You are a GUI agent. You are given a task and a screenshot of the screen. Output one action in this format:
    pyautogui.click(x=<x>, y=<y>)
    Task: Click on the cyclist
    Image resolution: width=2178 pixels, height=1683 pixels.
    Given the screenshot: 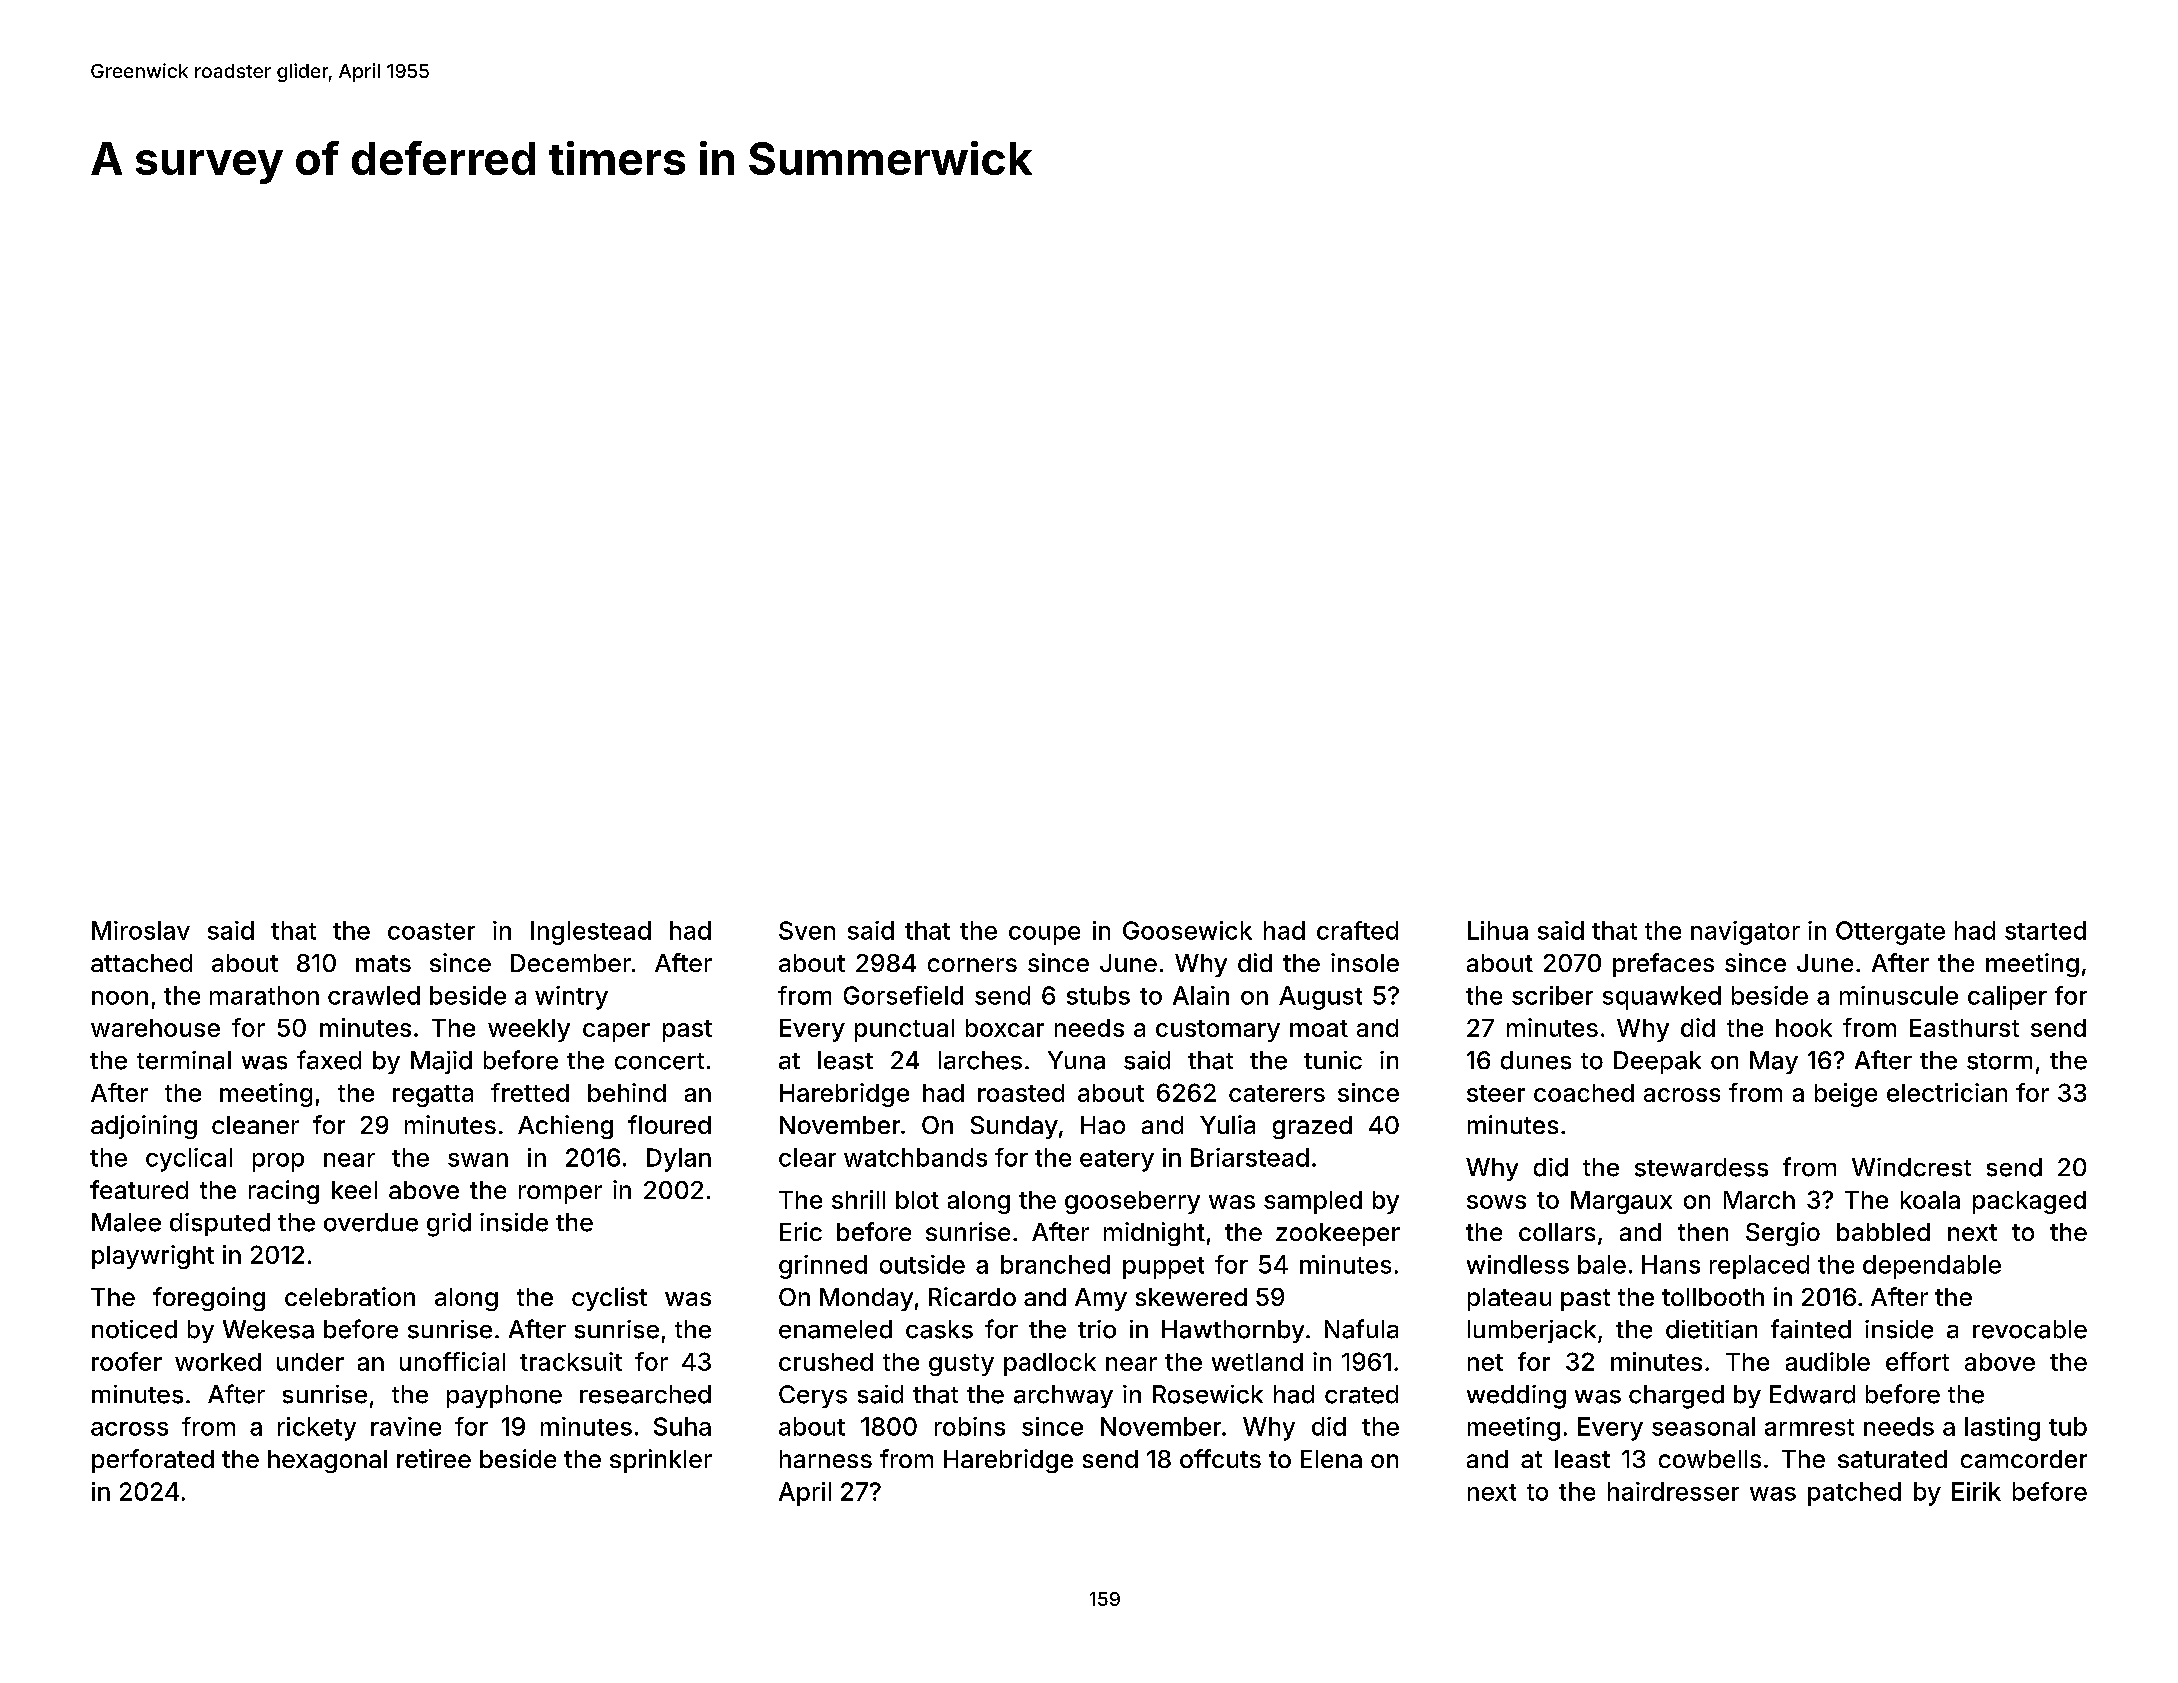 What is the action you would take?
    pyautogui.click(x=609, y=1299)
